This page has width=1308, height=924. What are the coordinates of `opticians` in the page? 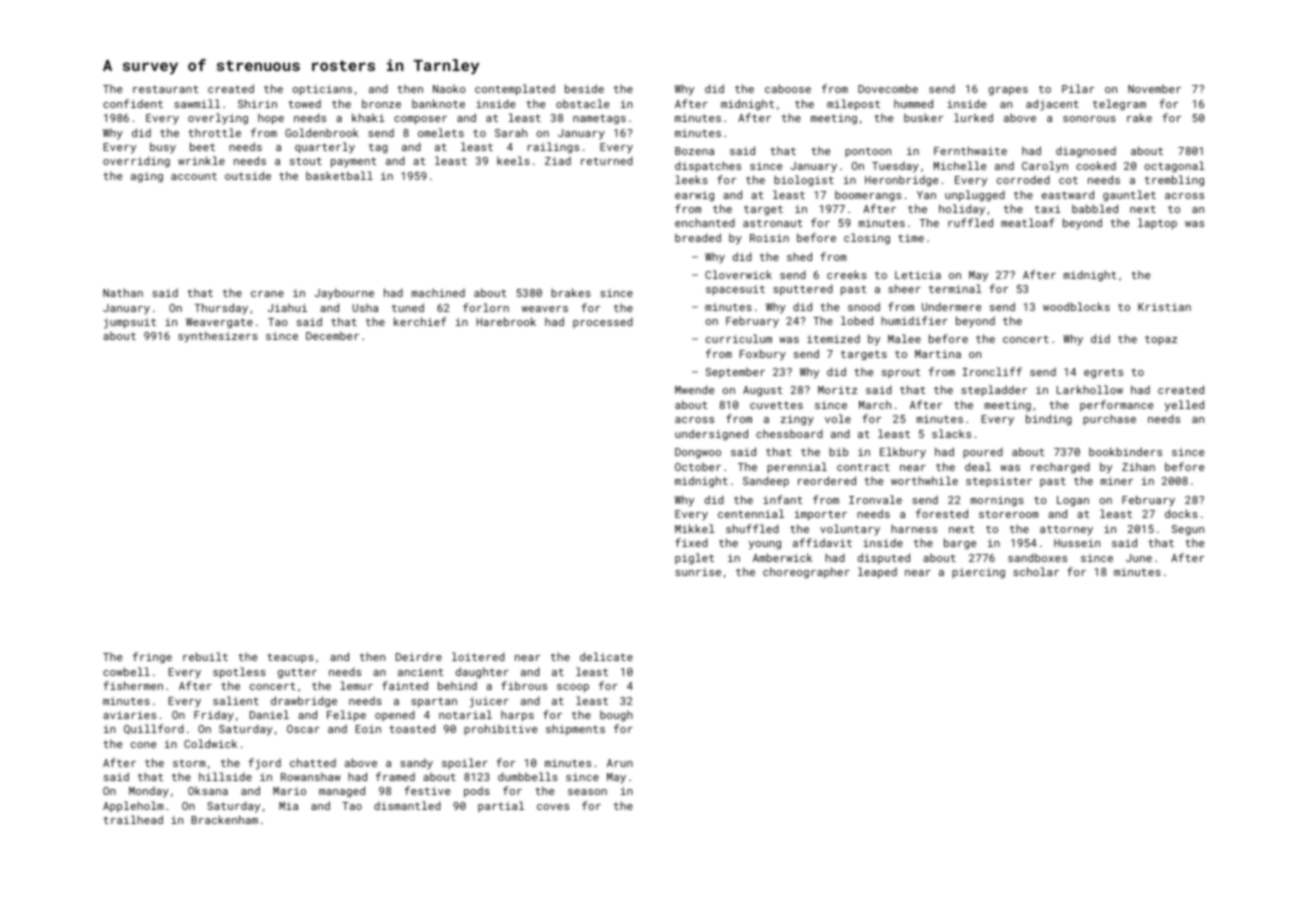 It's located at (322, 90).
